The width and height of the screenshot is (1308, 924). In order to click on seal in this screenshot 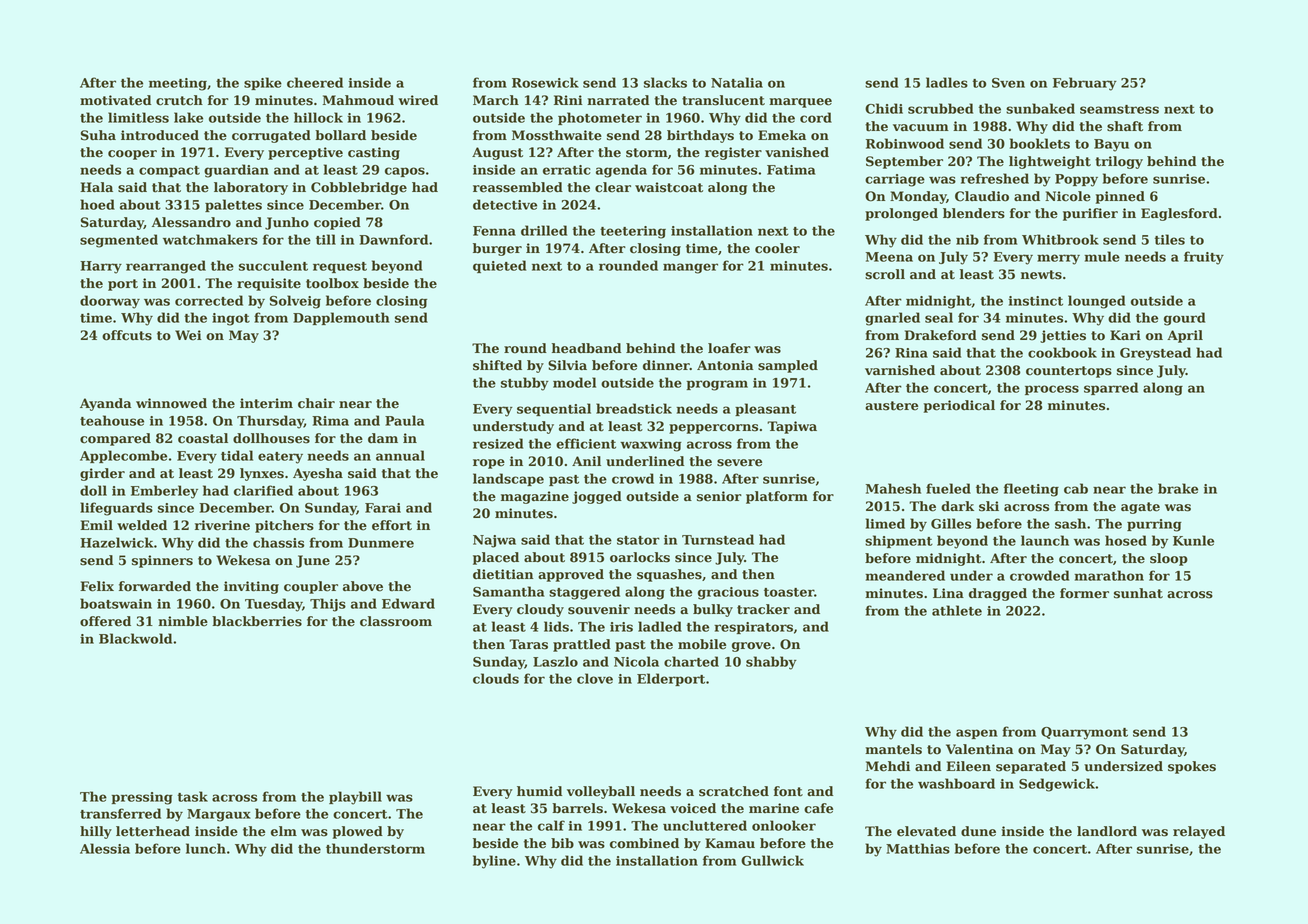, I will do `click(939, 317)`.
